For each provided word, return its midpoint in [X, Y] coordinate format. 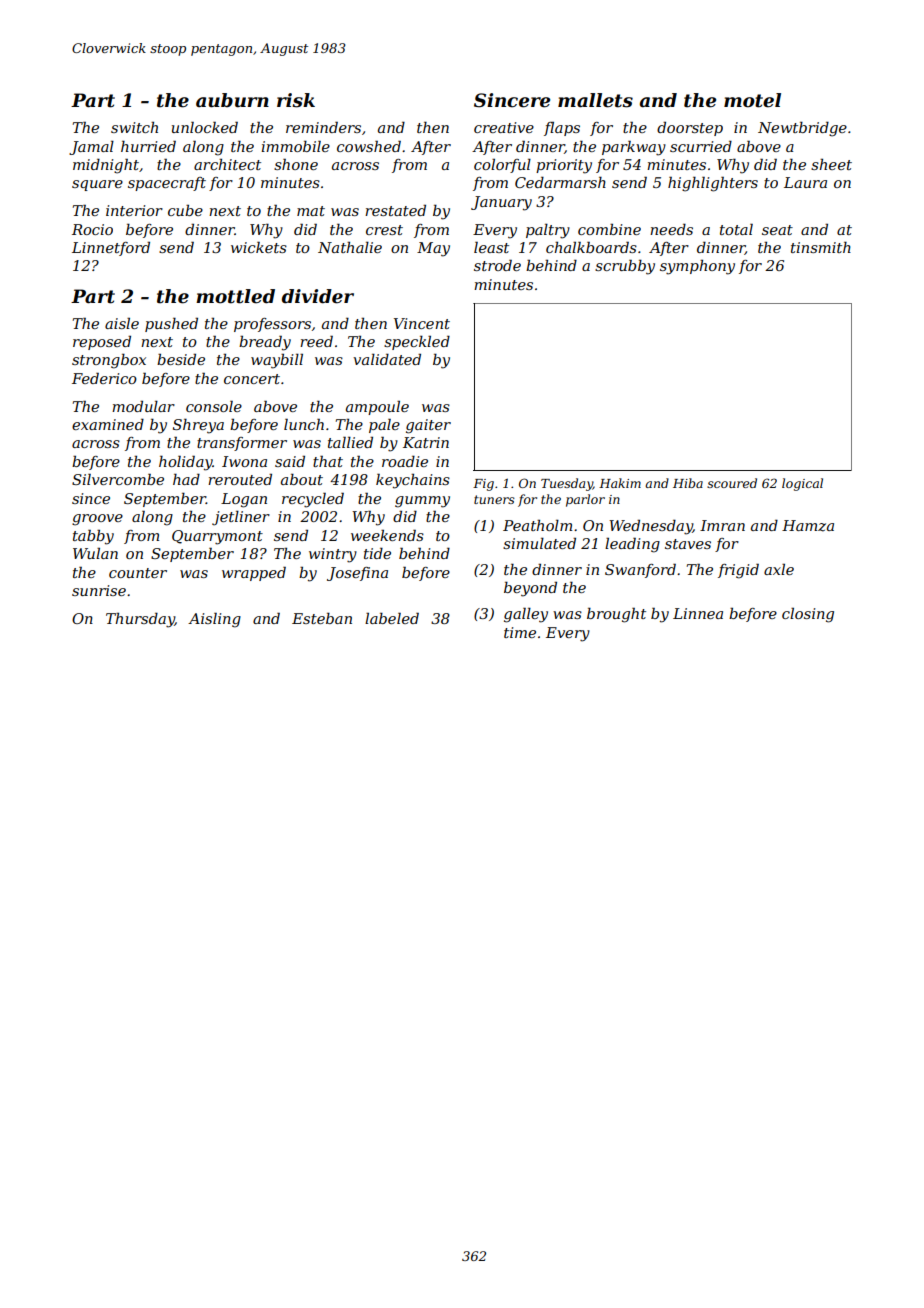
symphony [697, 267]
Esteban [322, 618]
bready [265, 343]
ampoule [377, 407]
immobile [296, 146]
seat [777, 230]
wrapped [254, 573]
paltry [548, 231]
